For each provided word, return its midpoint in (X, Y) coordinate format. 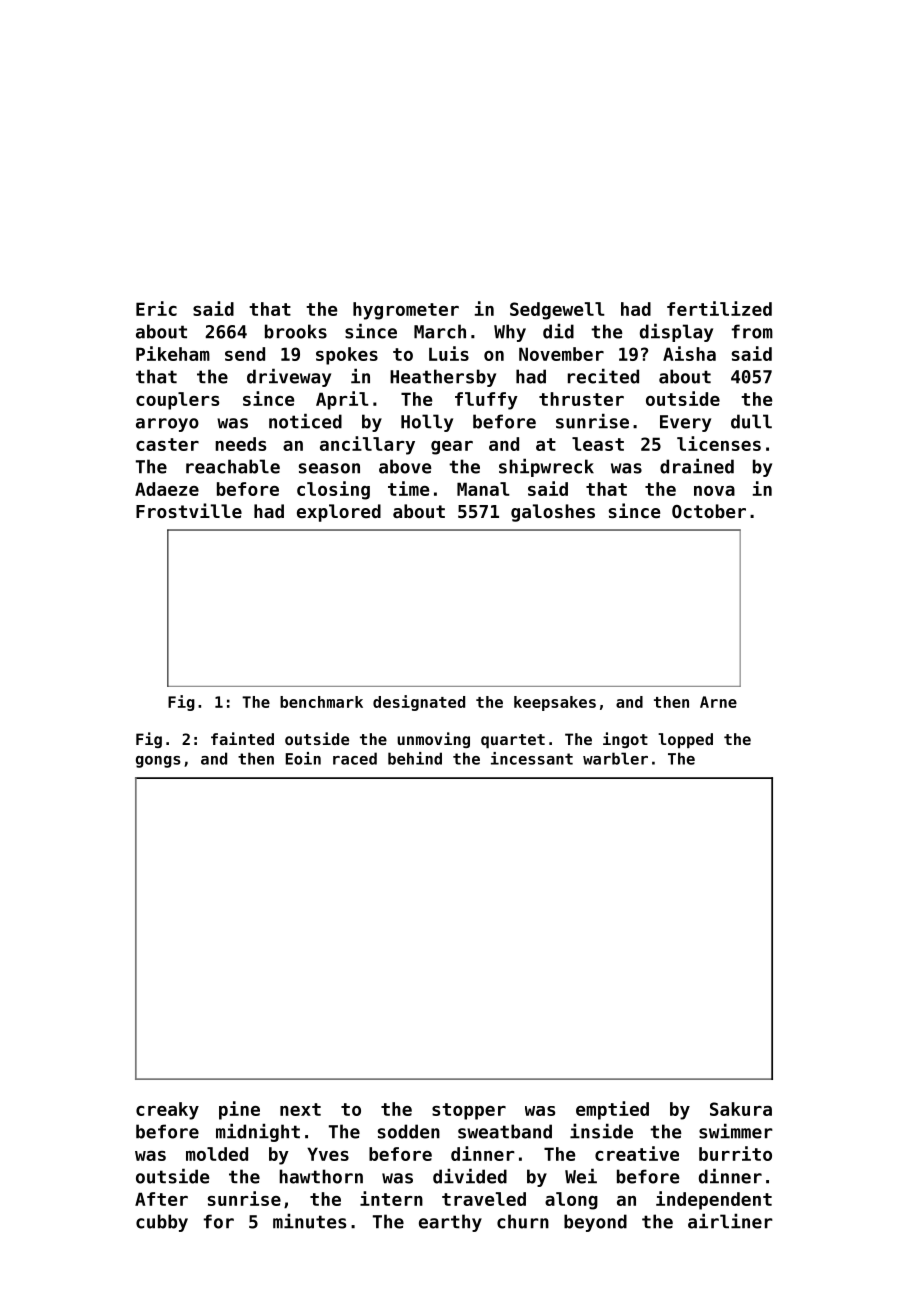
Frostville (189, 510)
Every (685, 423)
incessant (532, 758)
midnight (258, 1132)
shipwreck (546, 467)
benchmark (321, 702)
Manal (483, 489)
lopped (685, 740)
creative (637, 1153)
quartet (513, 741)
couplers (177, 401)
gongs (158, 762)
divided (470, 1176)
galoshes (553, 513)
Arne (718, 702)
